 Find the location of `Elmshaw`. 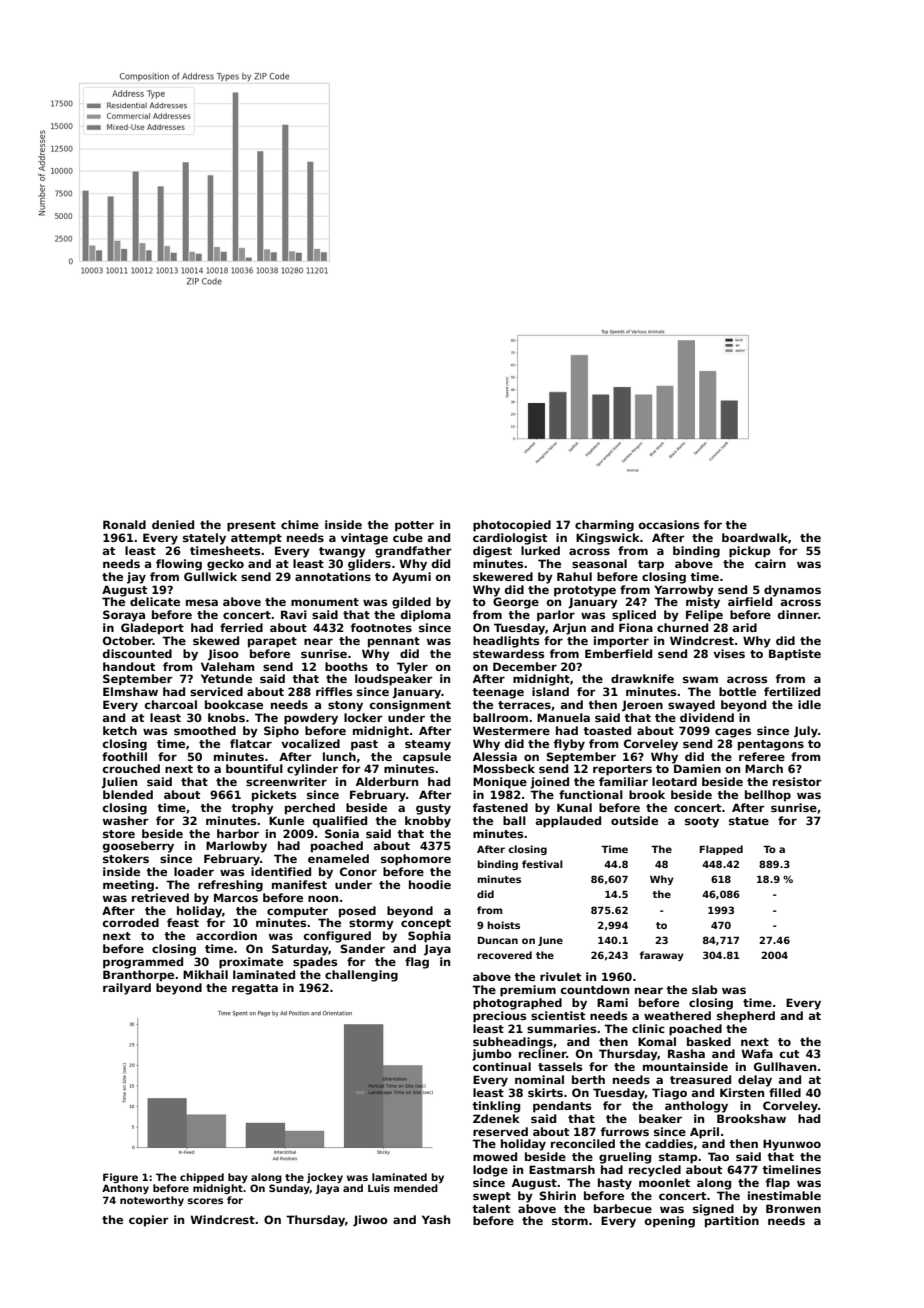

Elmshaw is located at coordinates (130, 691).
